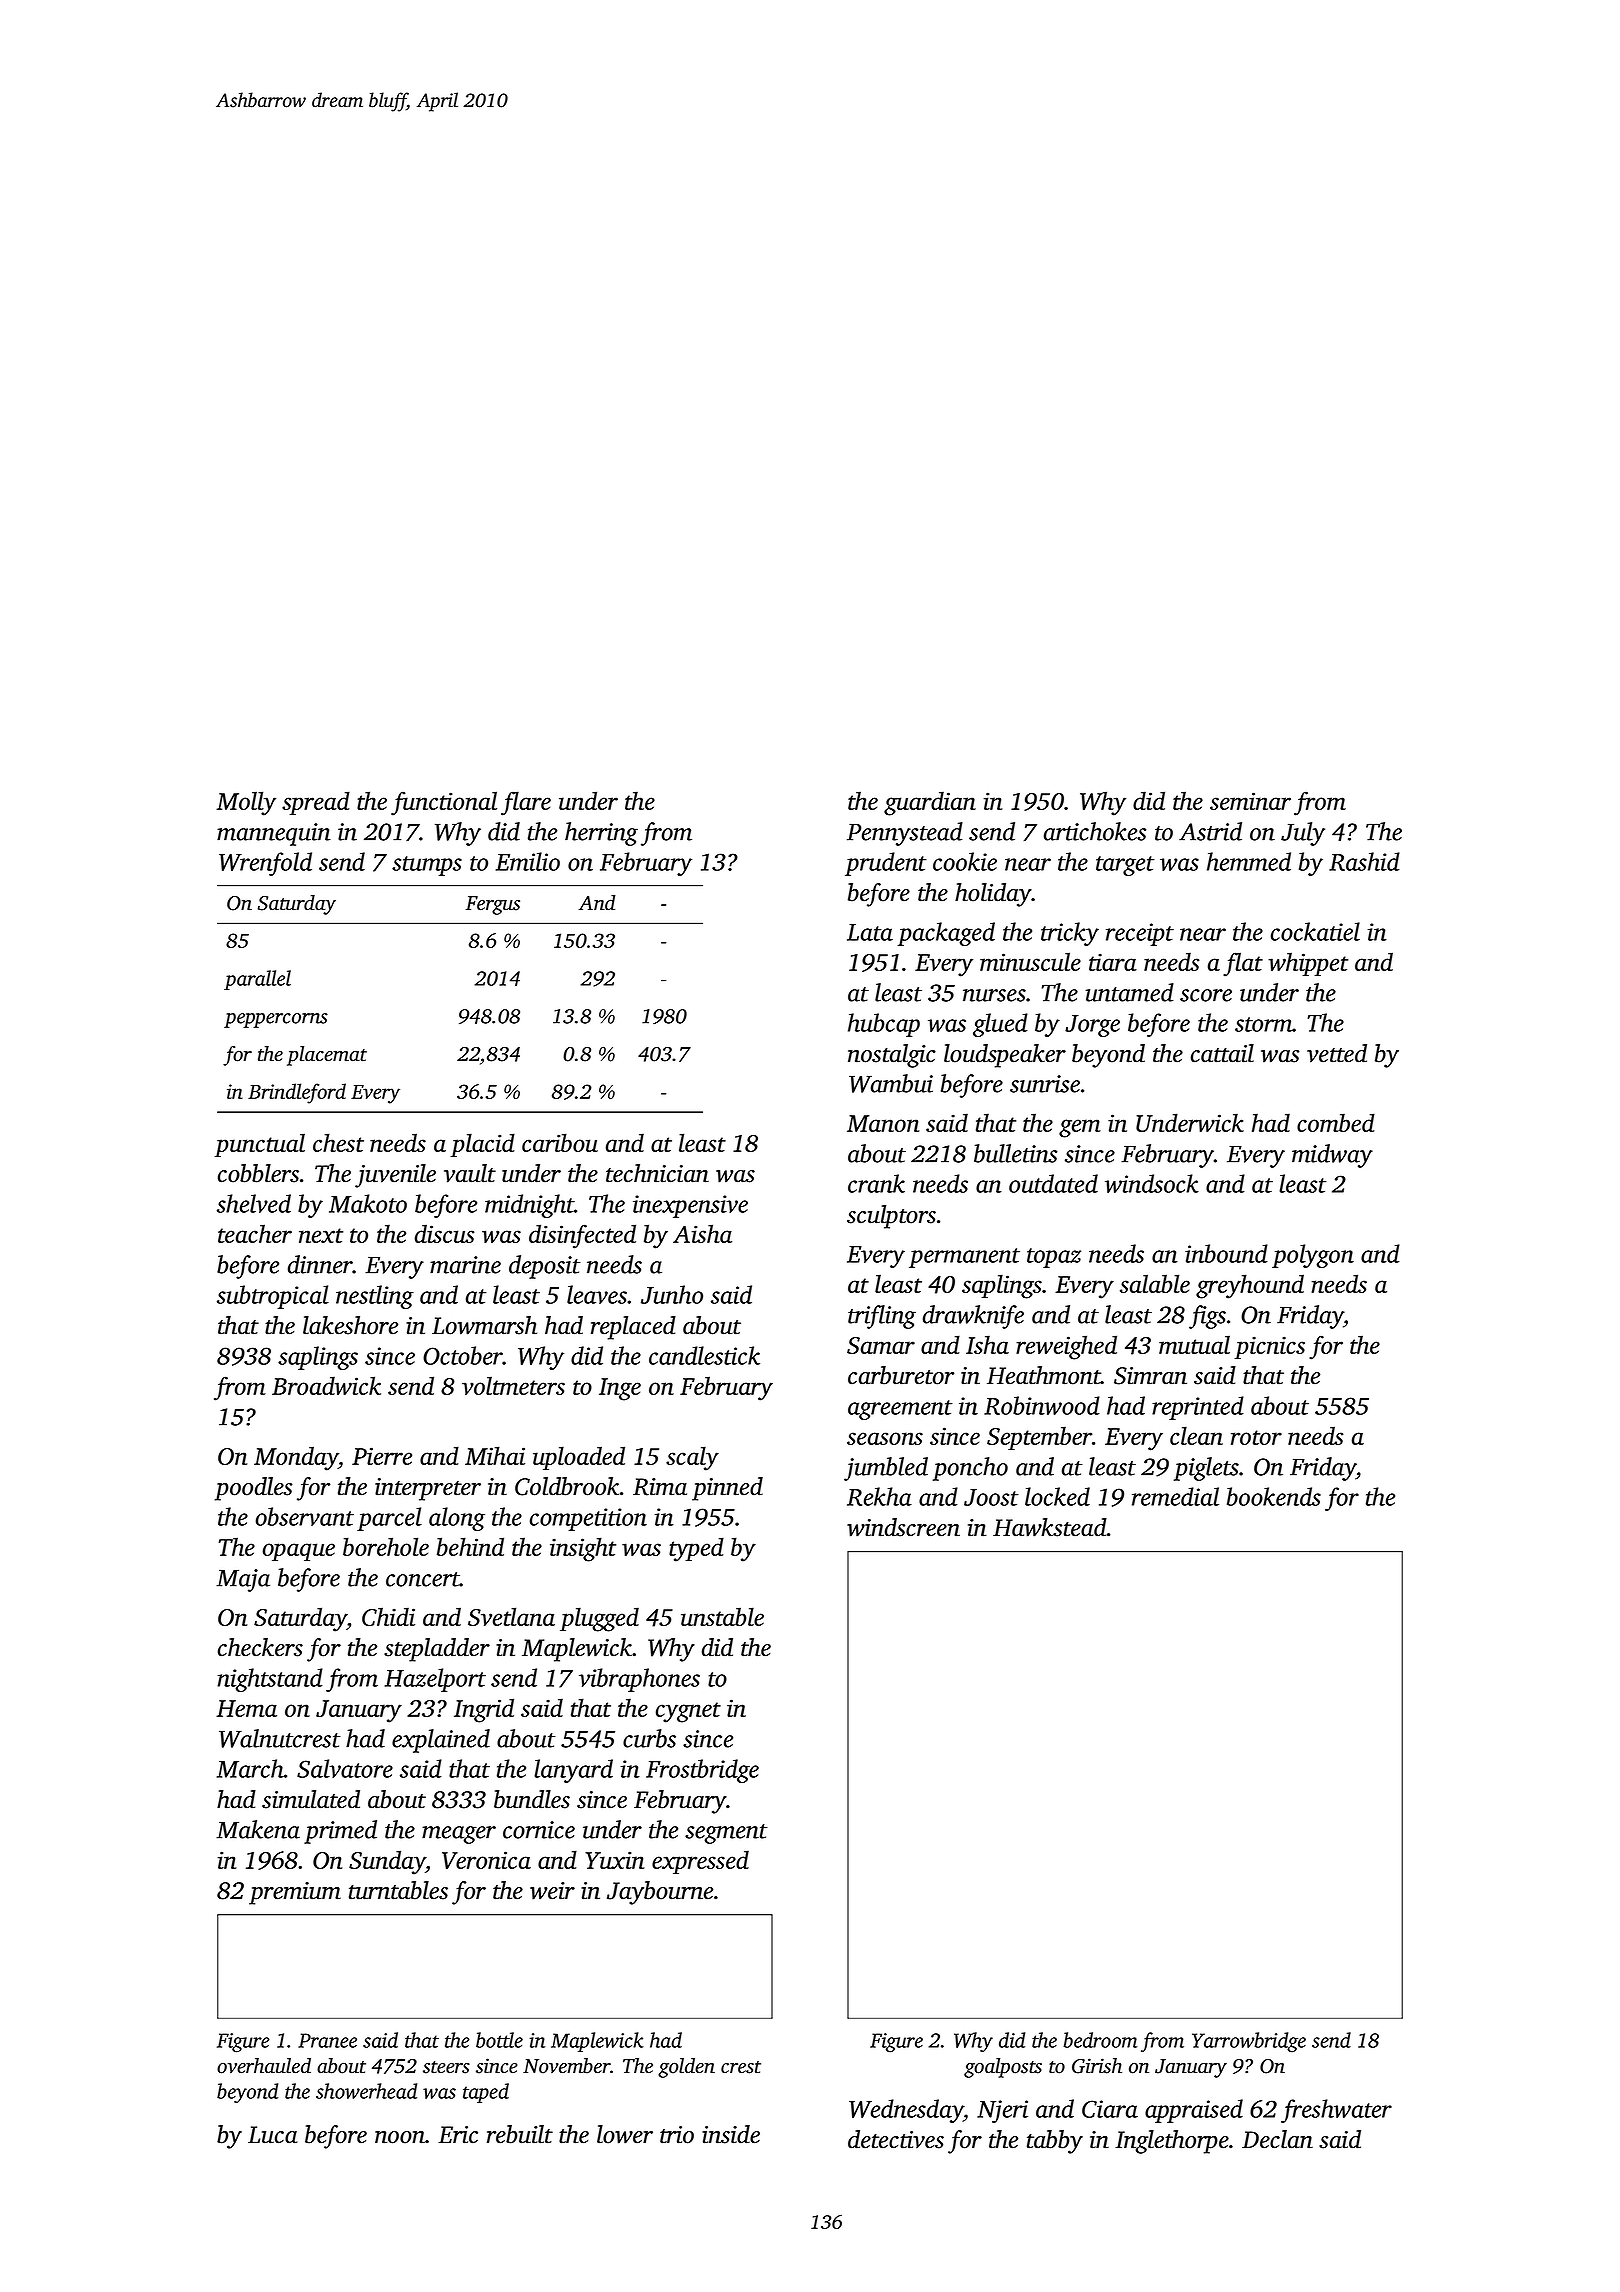 This image has height=2292, width=1620. What do you see at coordinates (257, 980) in the image?
I see `parallel` at bounding box center [257, 980].
